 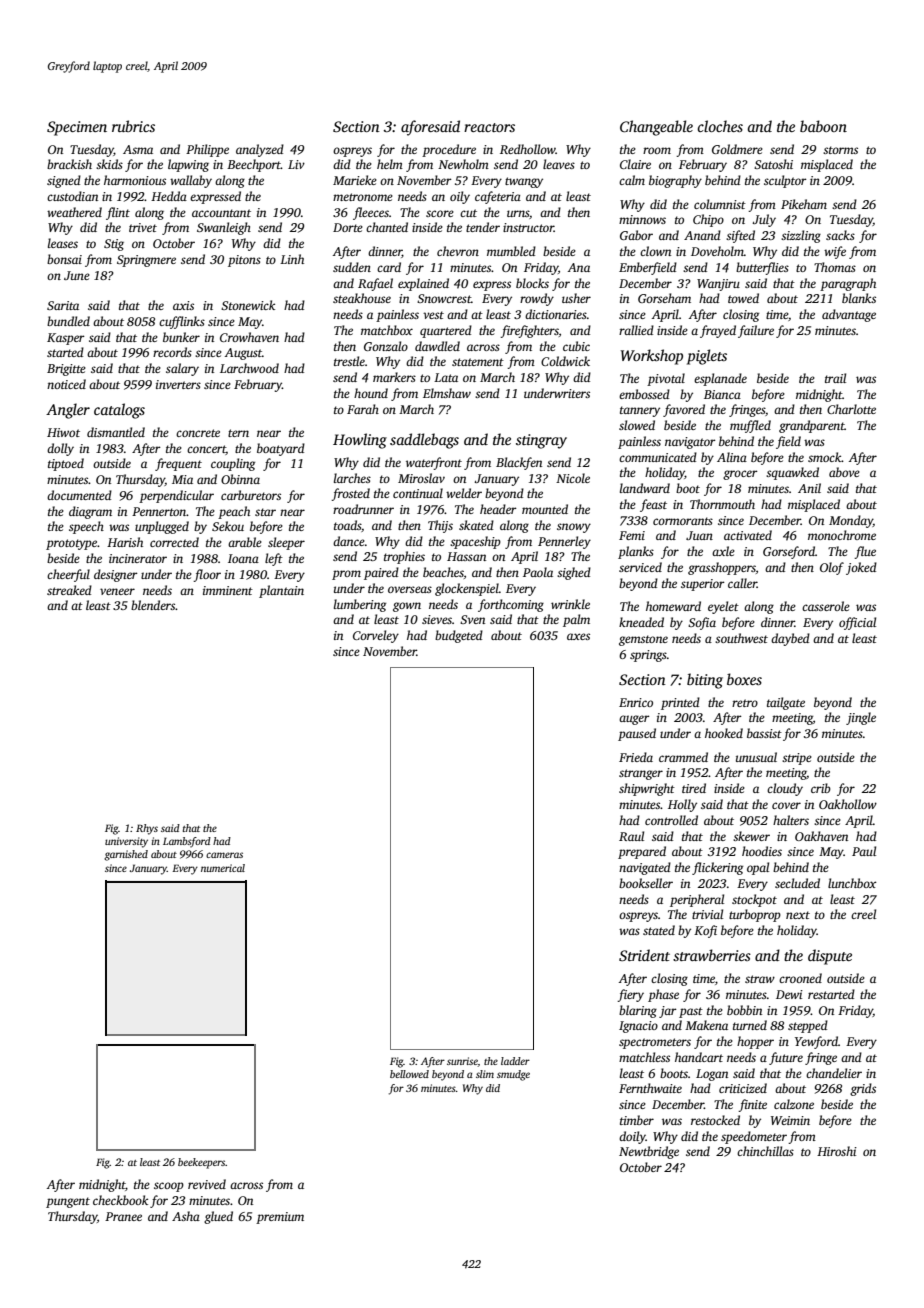 What do you see at coordinates (447, 393) in the screenshot?
I see `Elmshaw` at bounding box center [447, 393].
